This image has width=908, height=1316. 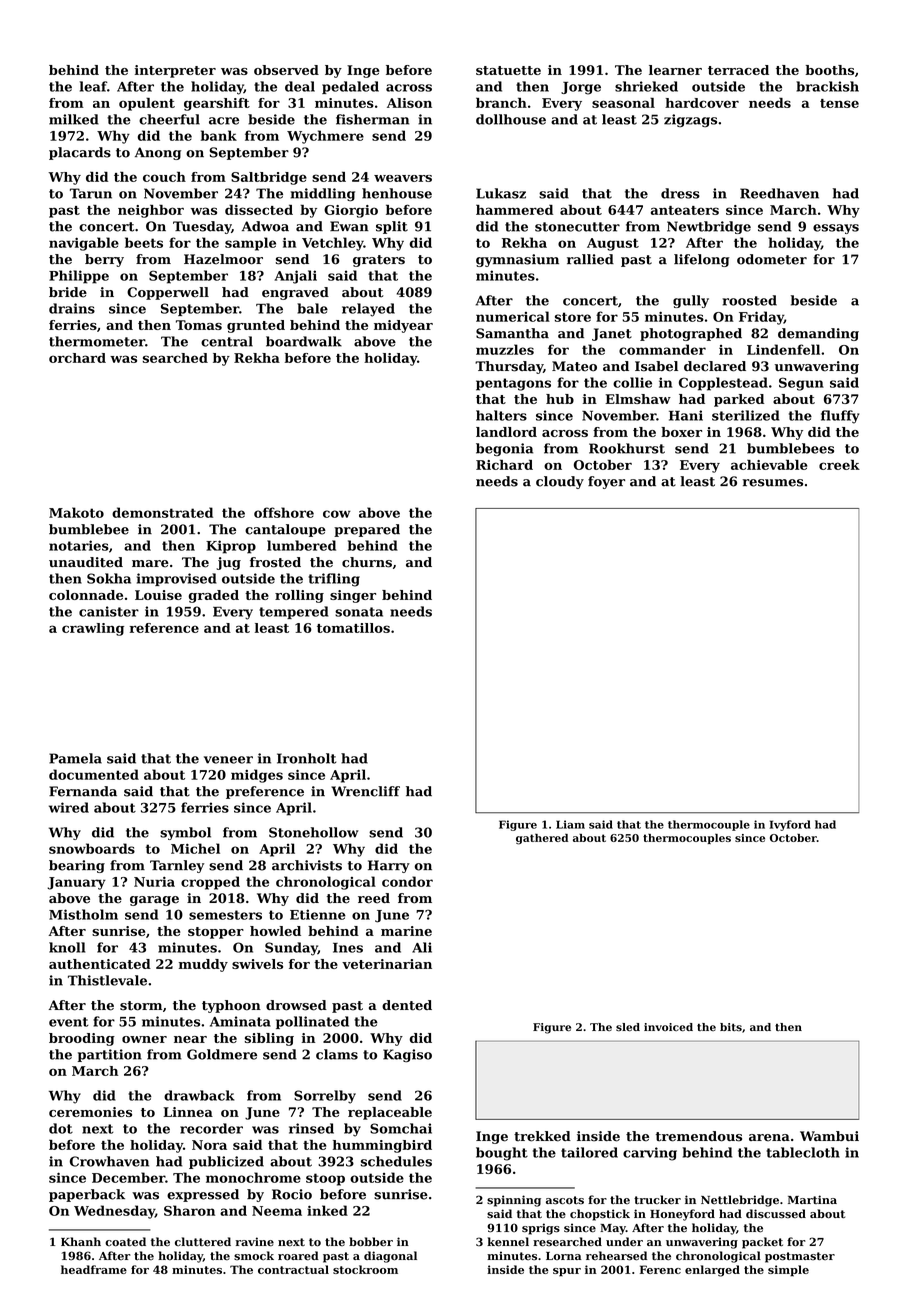 I want to click on essays, so click(x=836, y=229).
